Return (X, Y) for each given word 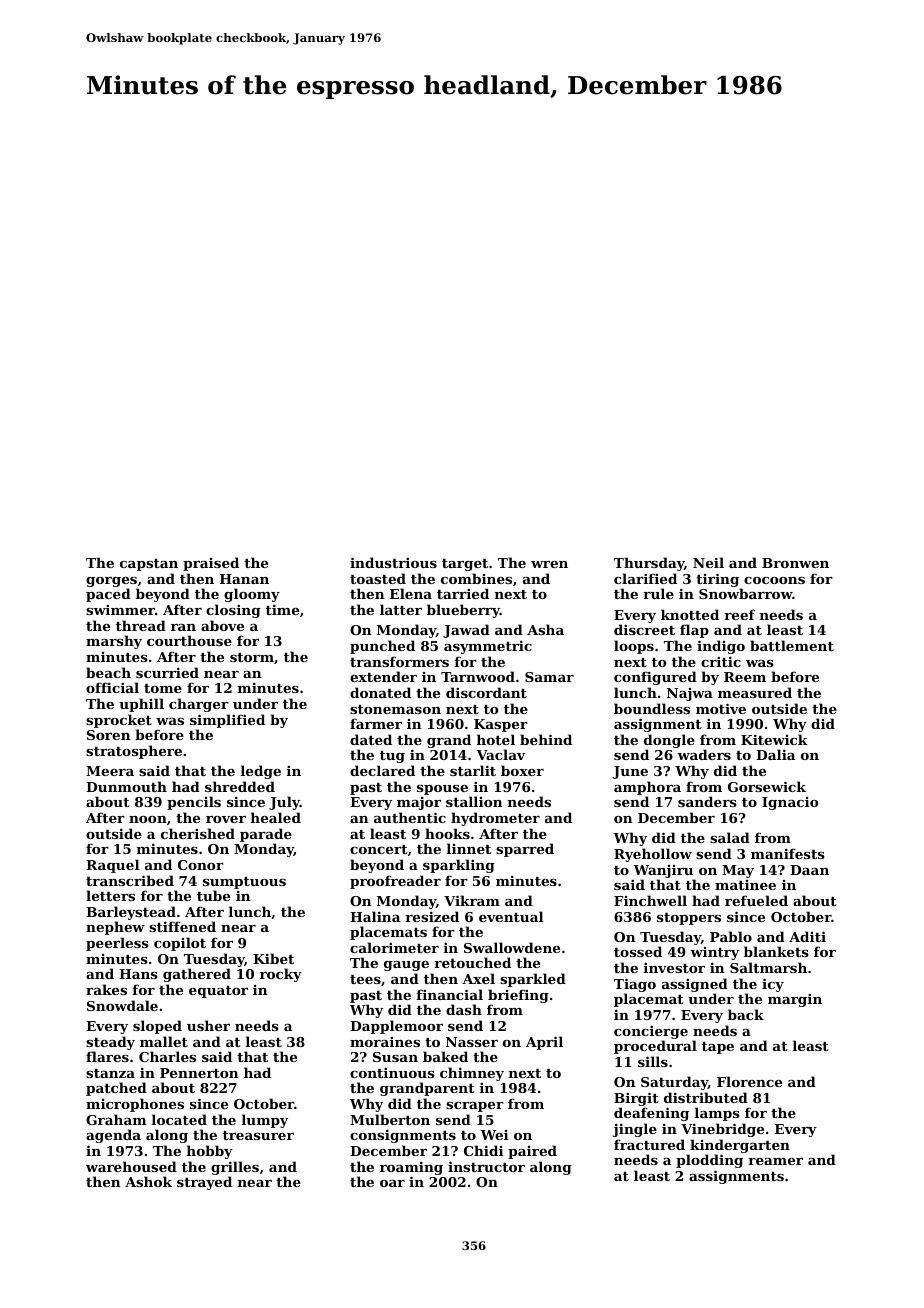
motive (721, 708)
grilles (235, 1168)
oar (392, 1183)
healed (276, 817)
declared (382, 770)
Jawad (466, 631)
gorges (111, 582)
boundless (652, 708)
